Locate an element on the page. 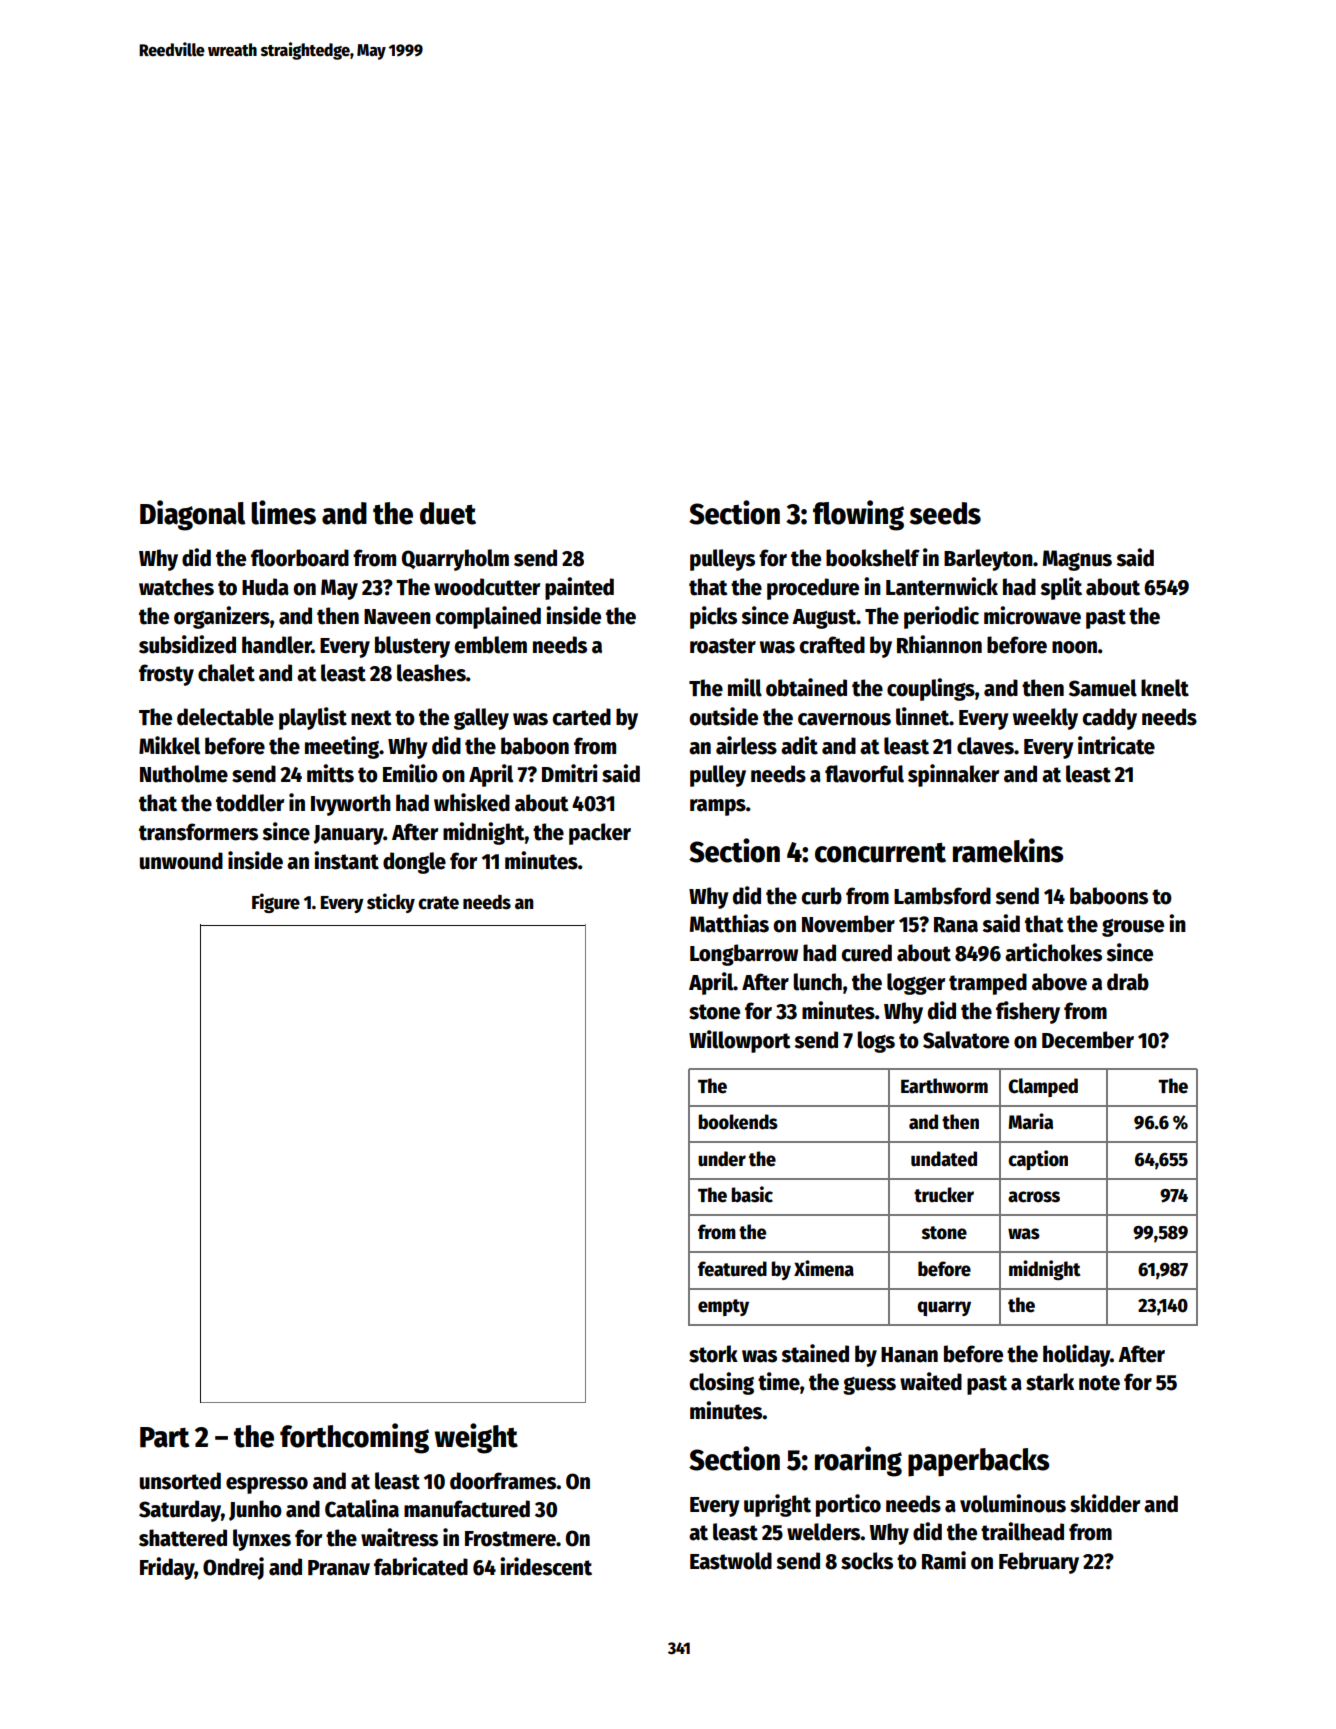 The width and height of the image is (1336, 1729). drab is located at coordinates (1128, 982).
